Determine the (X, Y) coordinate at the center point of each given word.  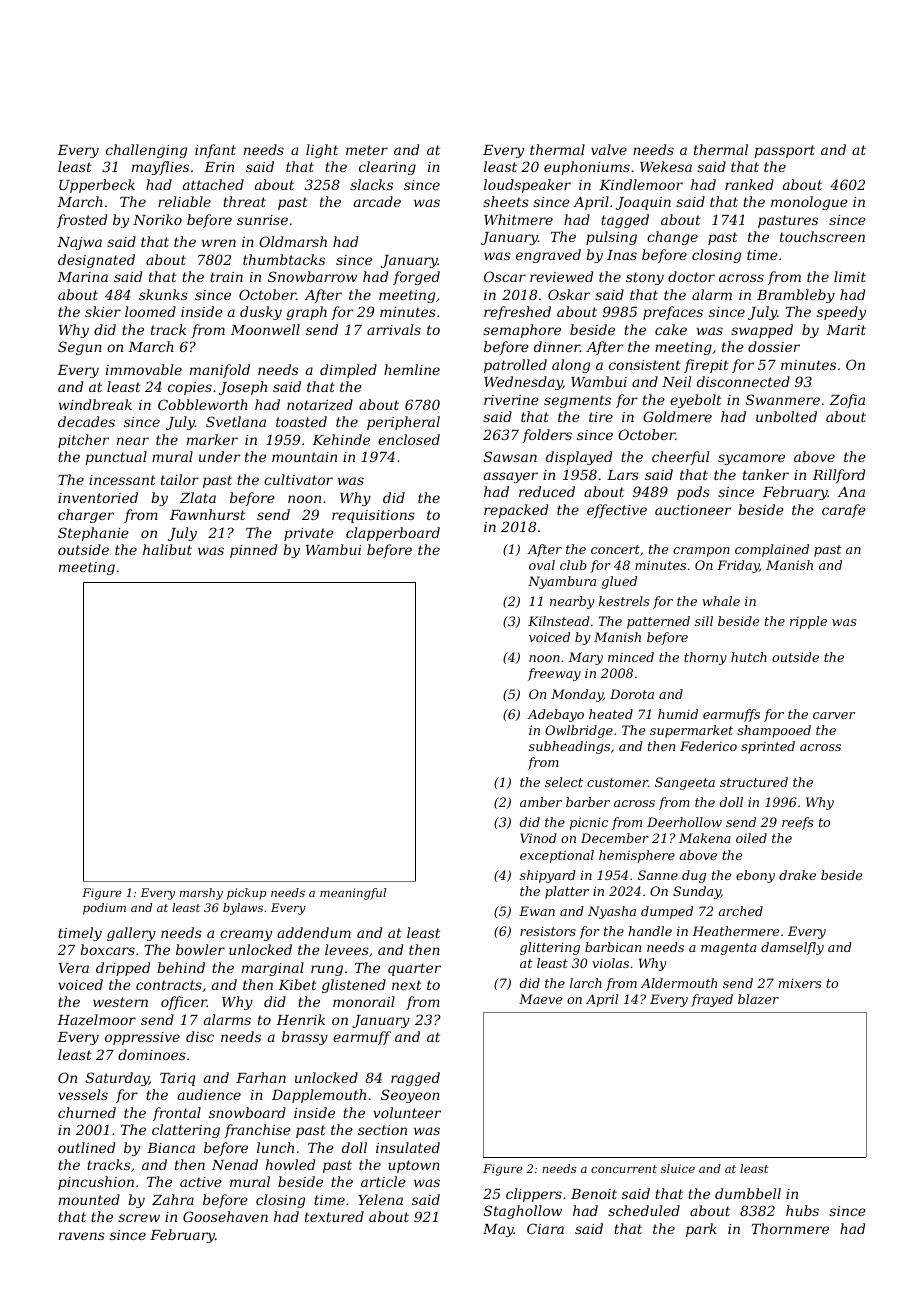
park (701, 1230)
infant (215, 151)
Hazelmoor (96, 1020)
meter (367, 150)
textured (334, 1216)
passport (784, 151)
